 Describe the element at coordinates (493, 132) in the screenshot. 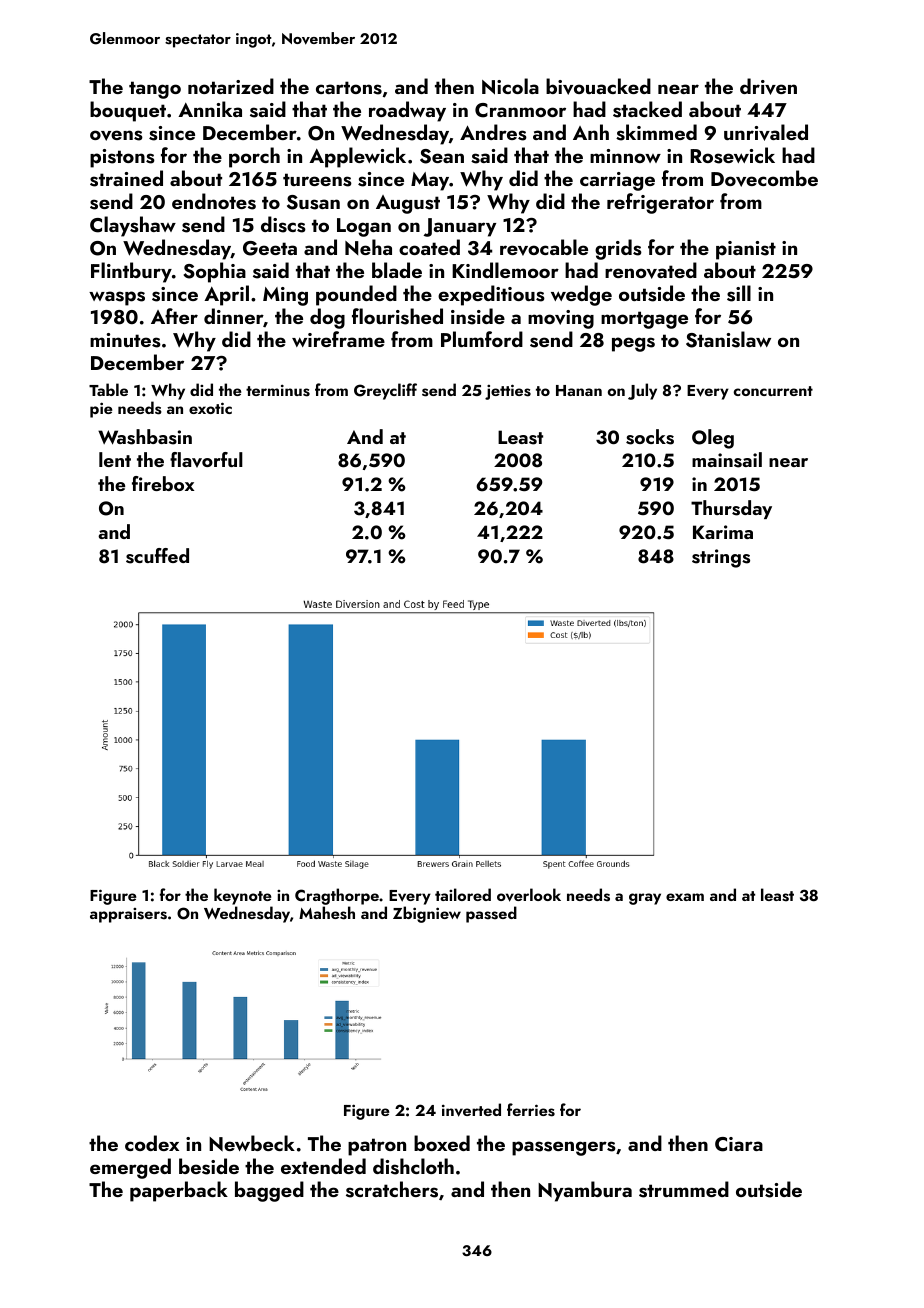

I see `Andres` at that location.
